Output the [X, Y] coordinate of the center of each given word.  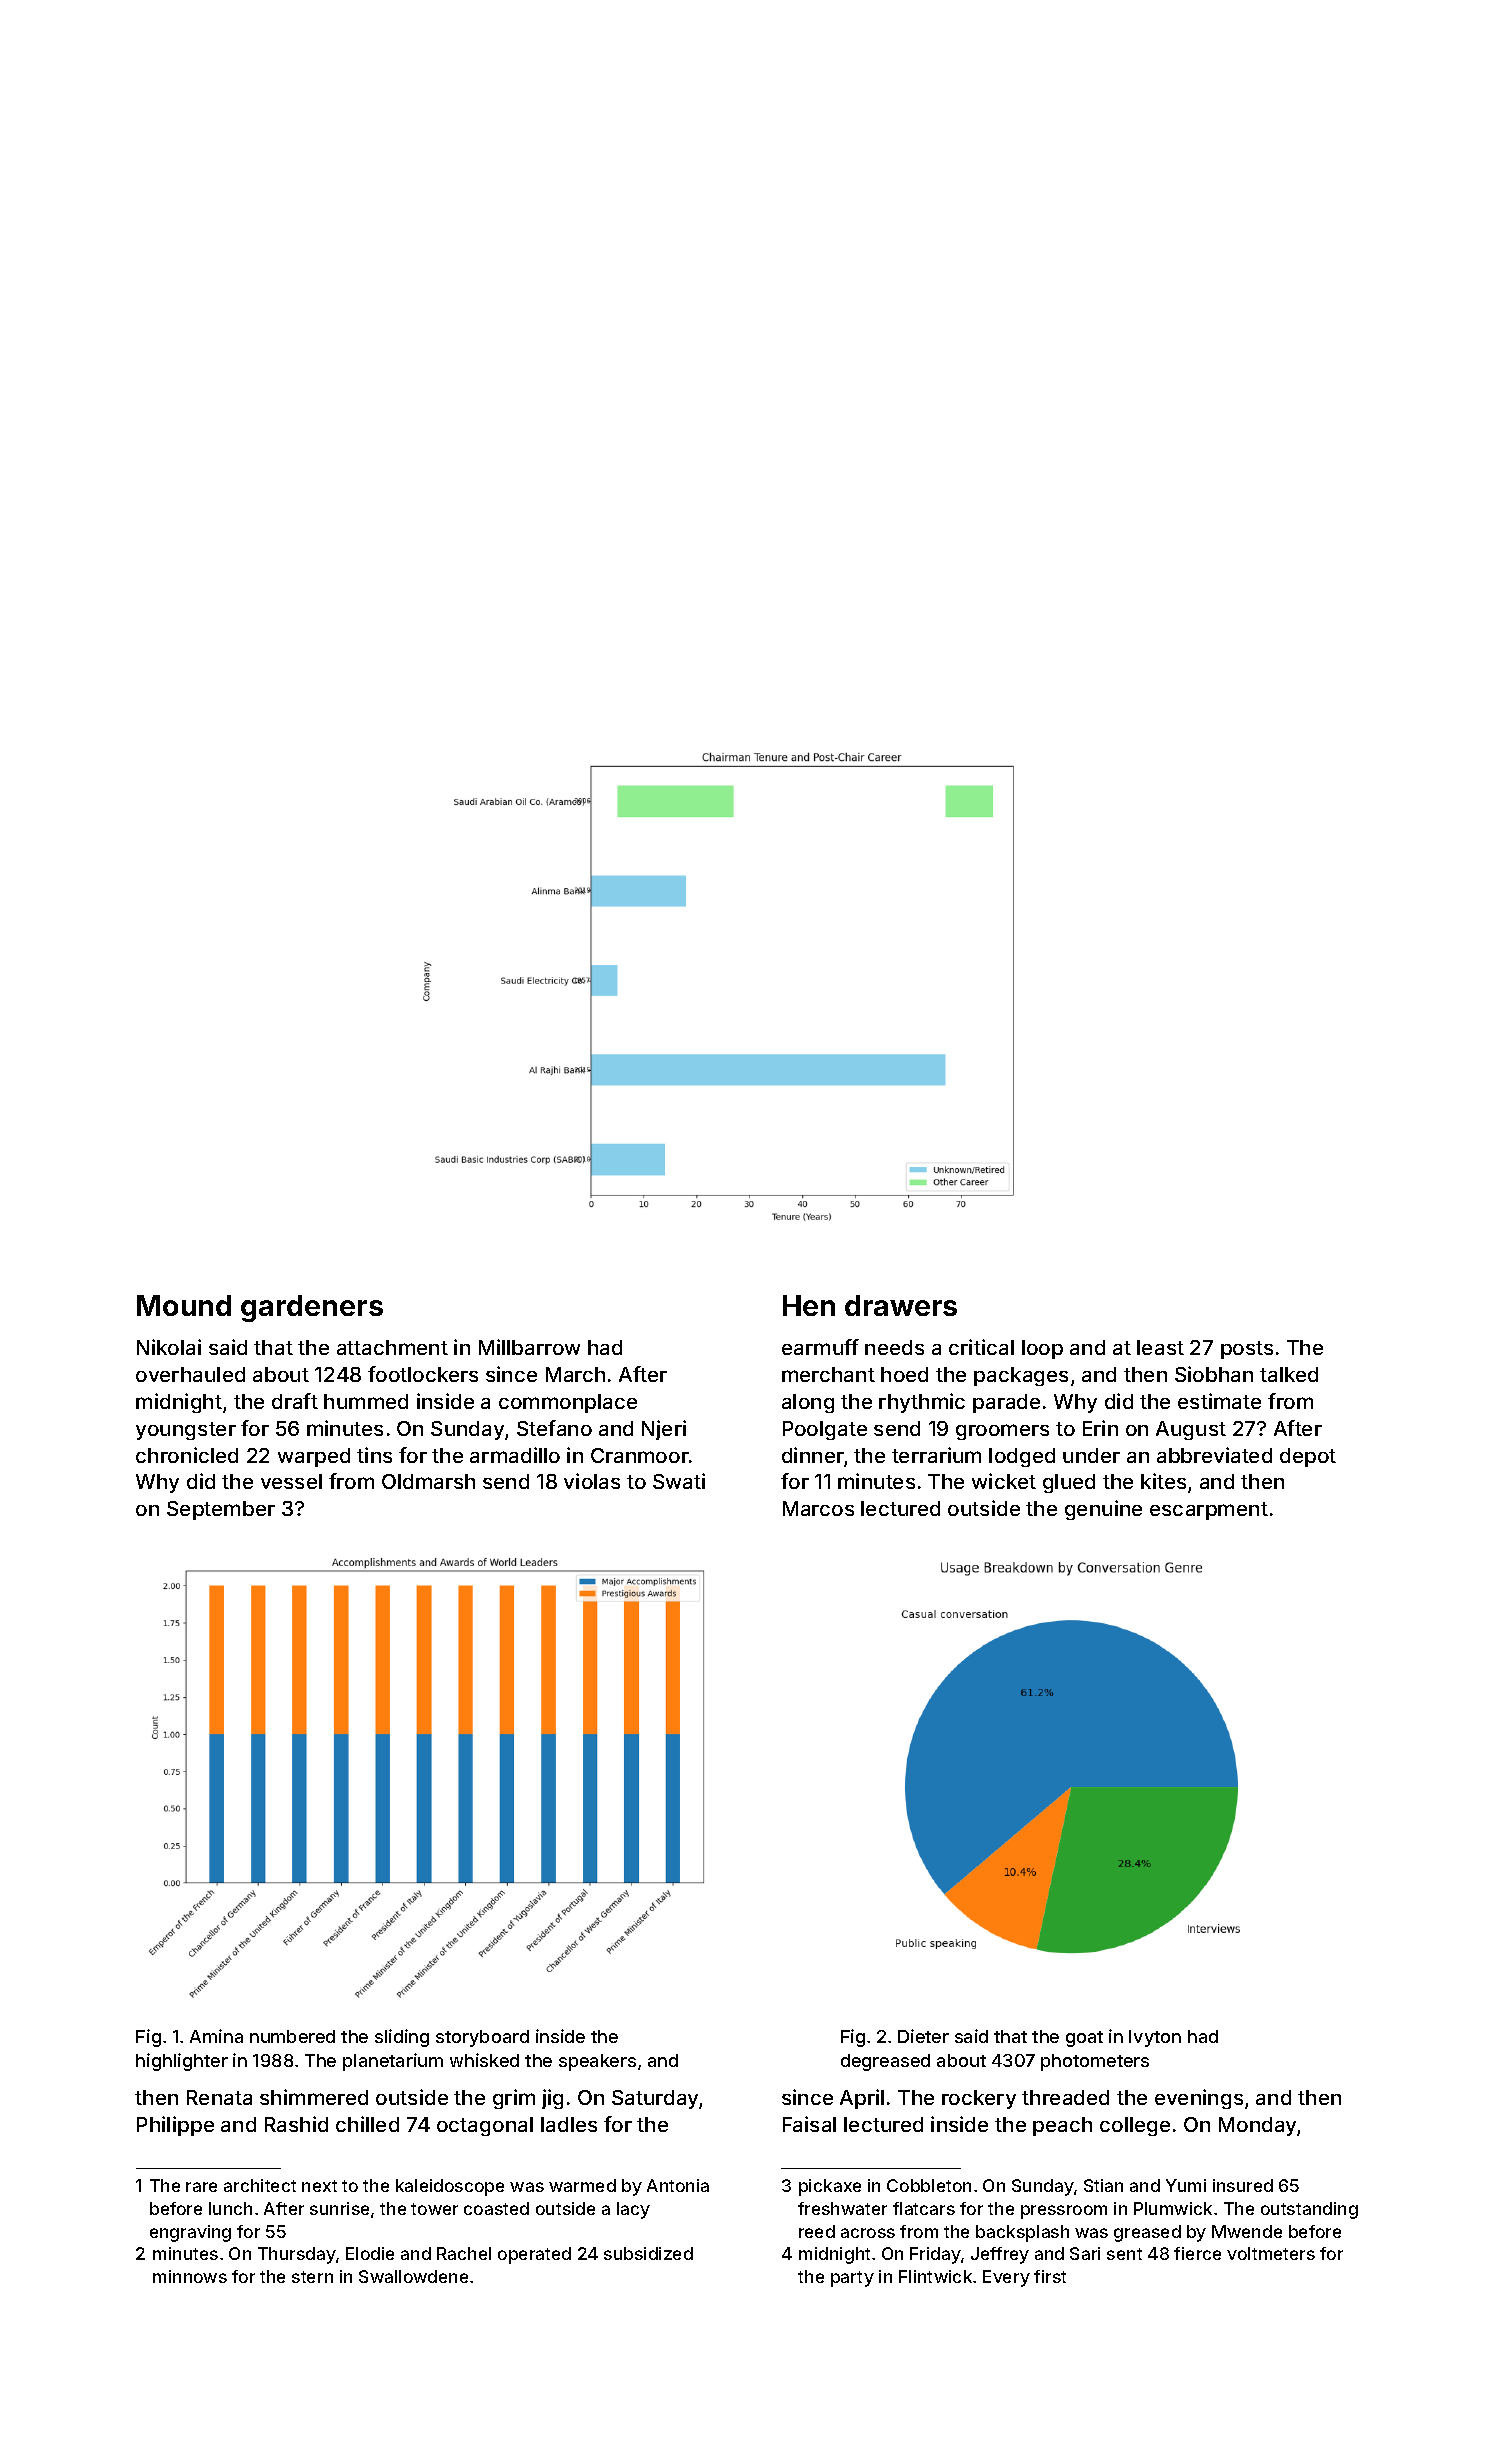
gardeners [312, 1308]
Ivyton [1155, 2038]
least [1160, 1347]
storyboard [482, 2038]
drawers [901, 1305]
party [852, 2279]
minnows [190, 2276]
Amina [216, 2036]
